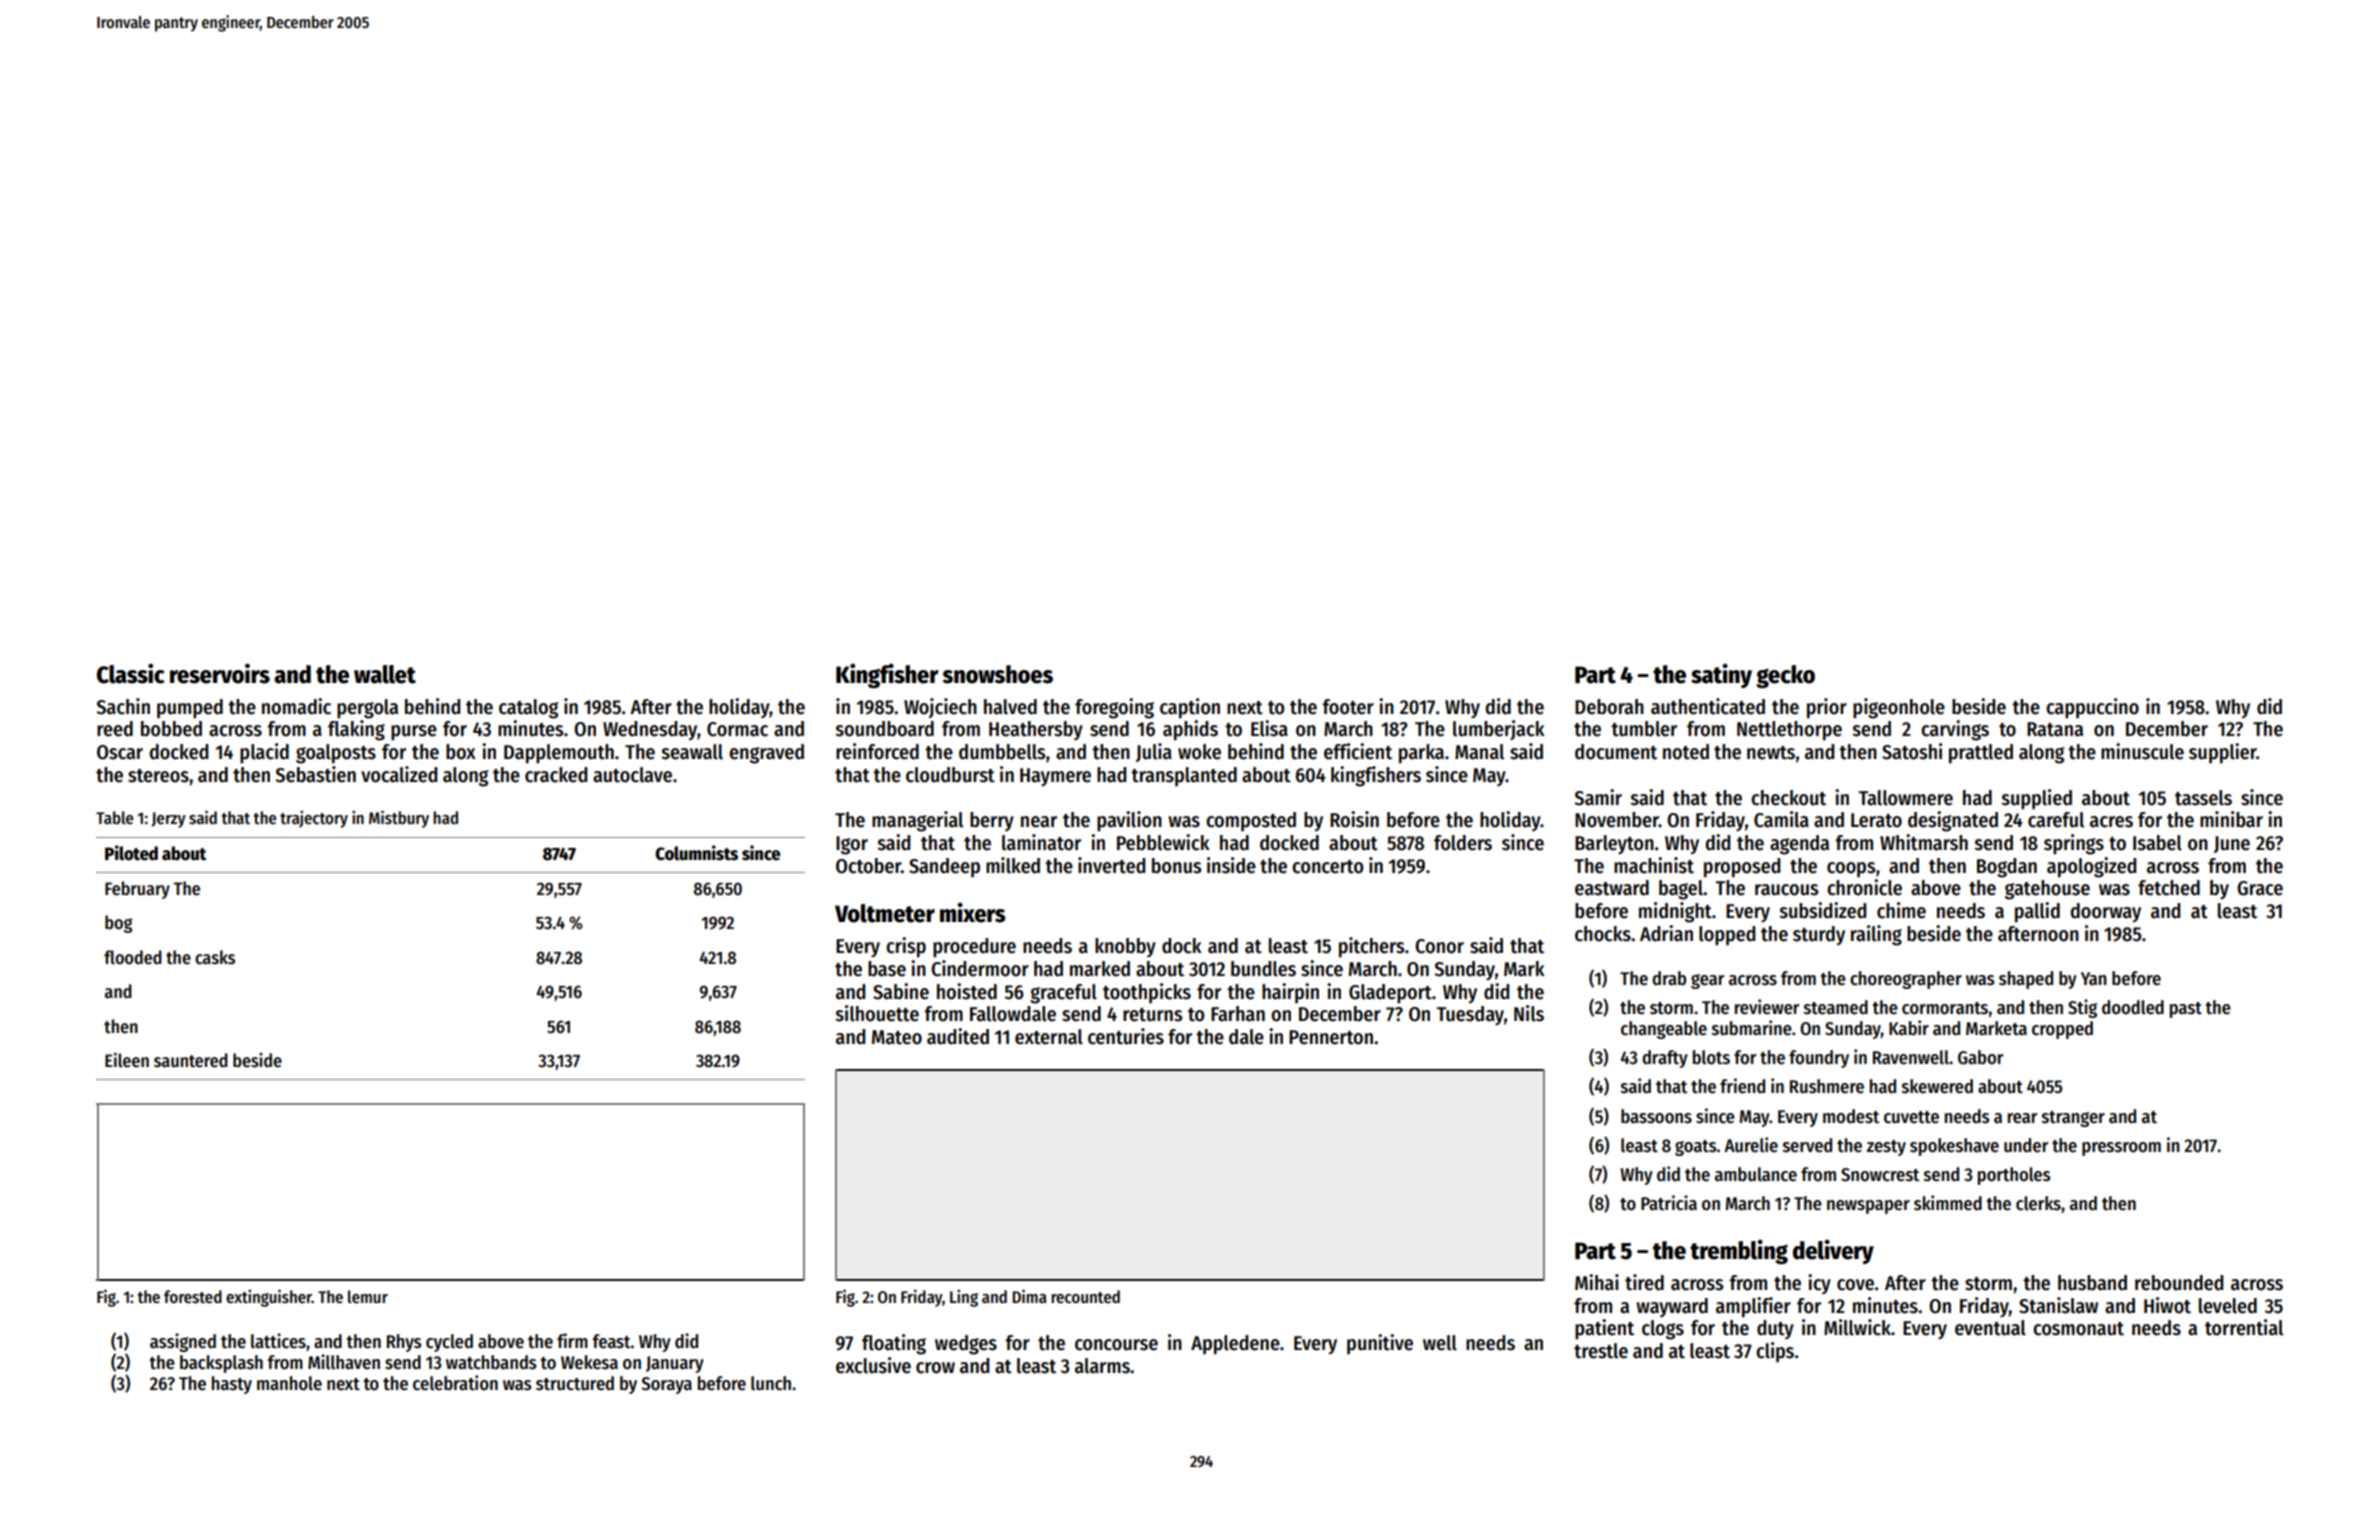  I want to click on folders, so click(1463, 843).
